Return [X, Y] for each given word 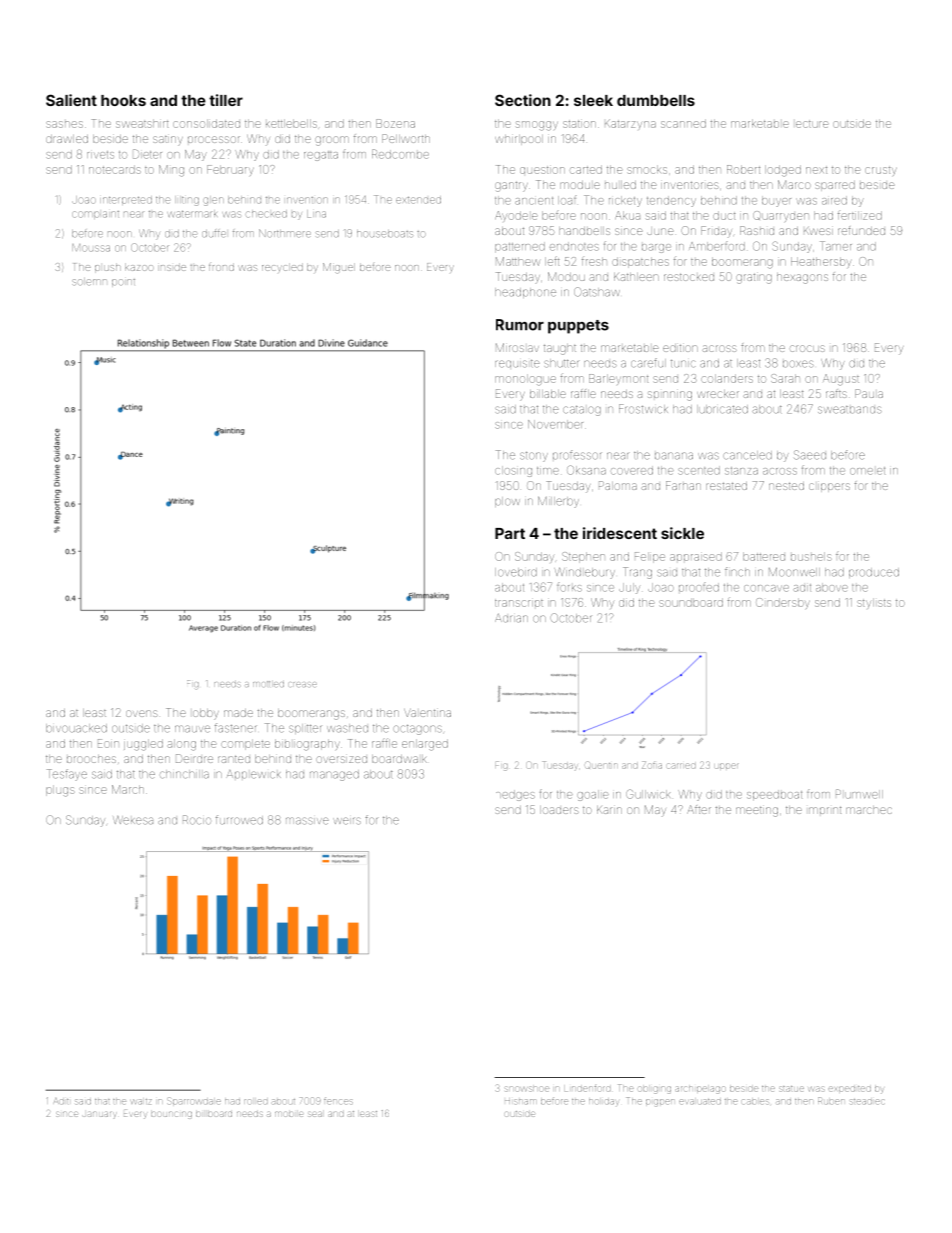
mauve [192, 729]
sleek [593, 100]
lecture [812, 124]
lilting [187, 201]
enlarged [425, 745]
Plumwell [859, 794]
